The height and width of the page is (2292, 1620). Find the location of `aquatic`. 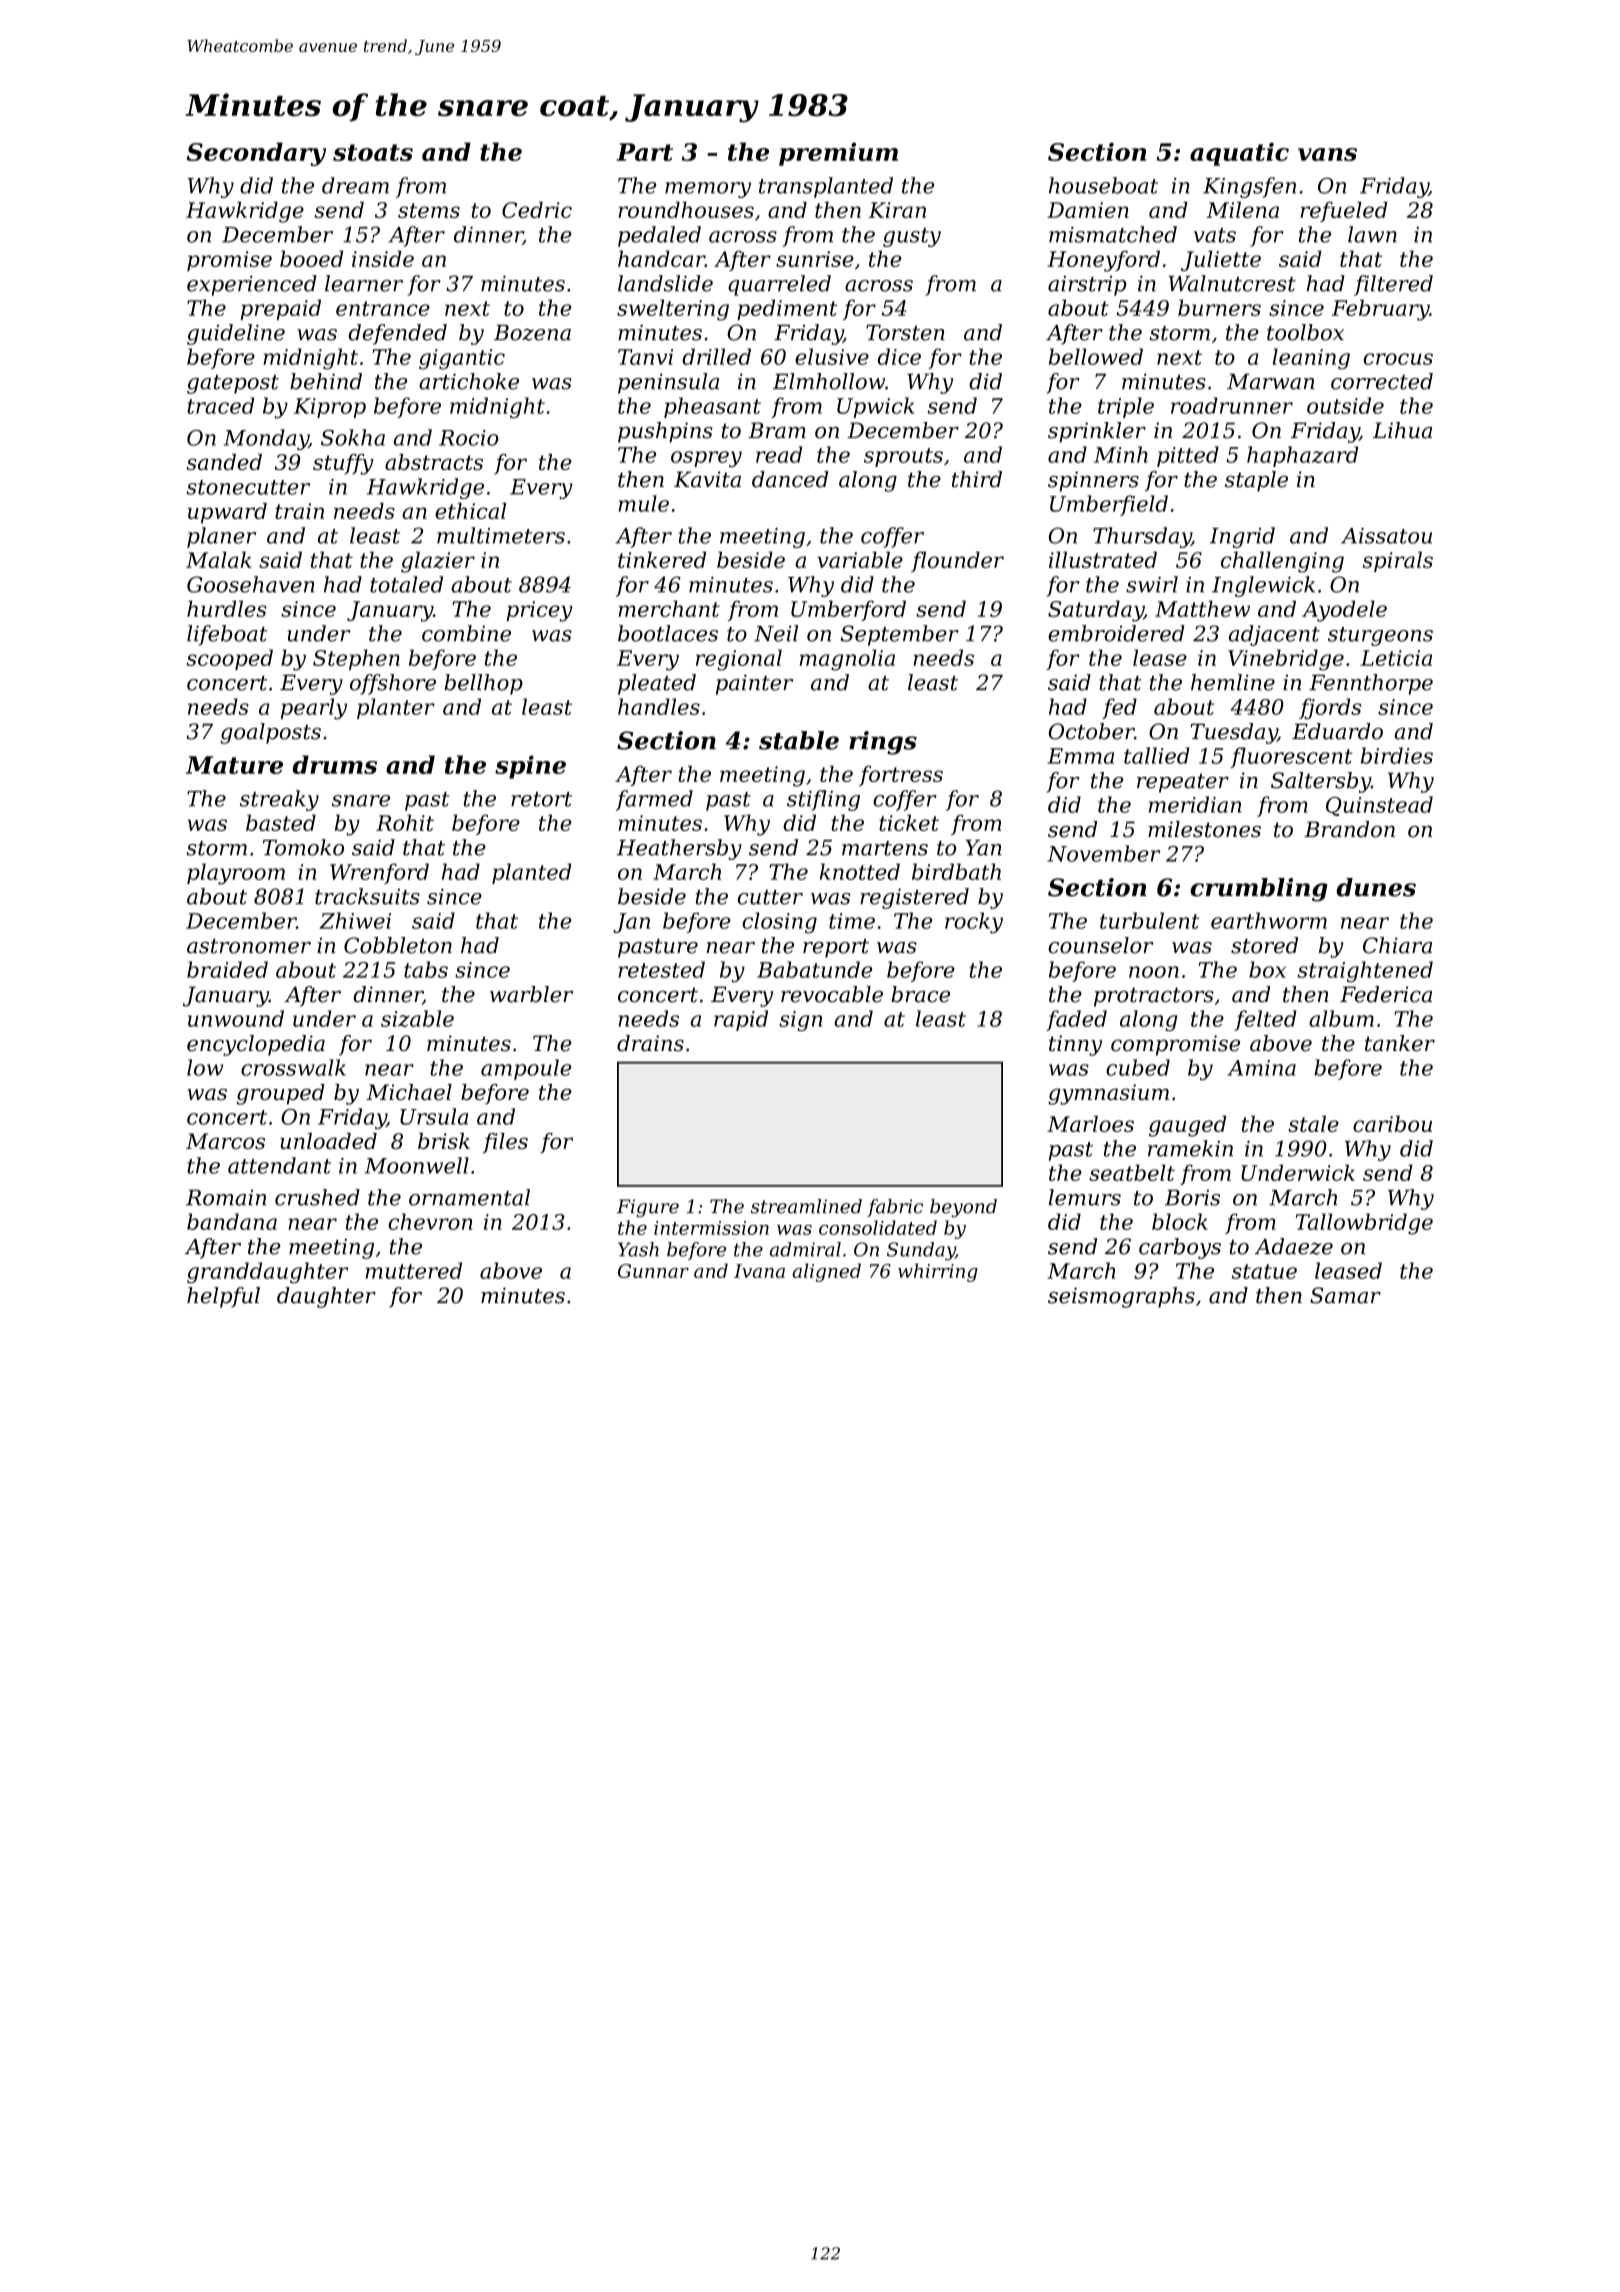

aquatic is located at coordinates (1239, 154).
